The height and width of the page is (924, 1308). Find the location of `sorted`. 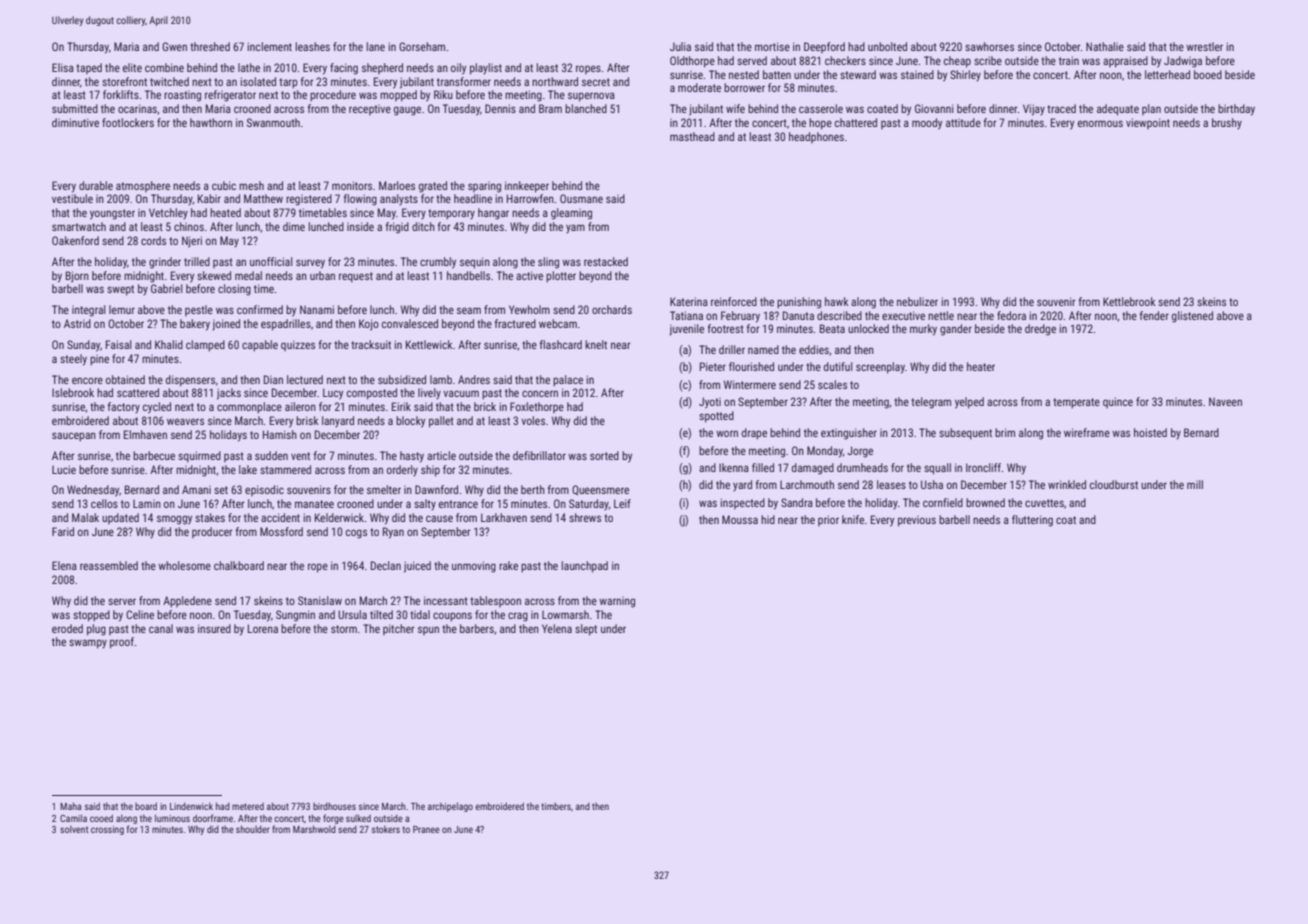

sorted is located at coordinates (604, 455).
